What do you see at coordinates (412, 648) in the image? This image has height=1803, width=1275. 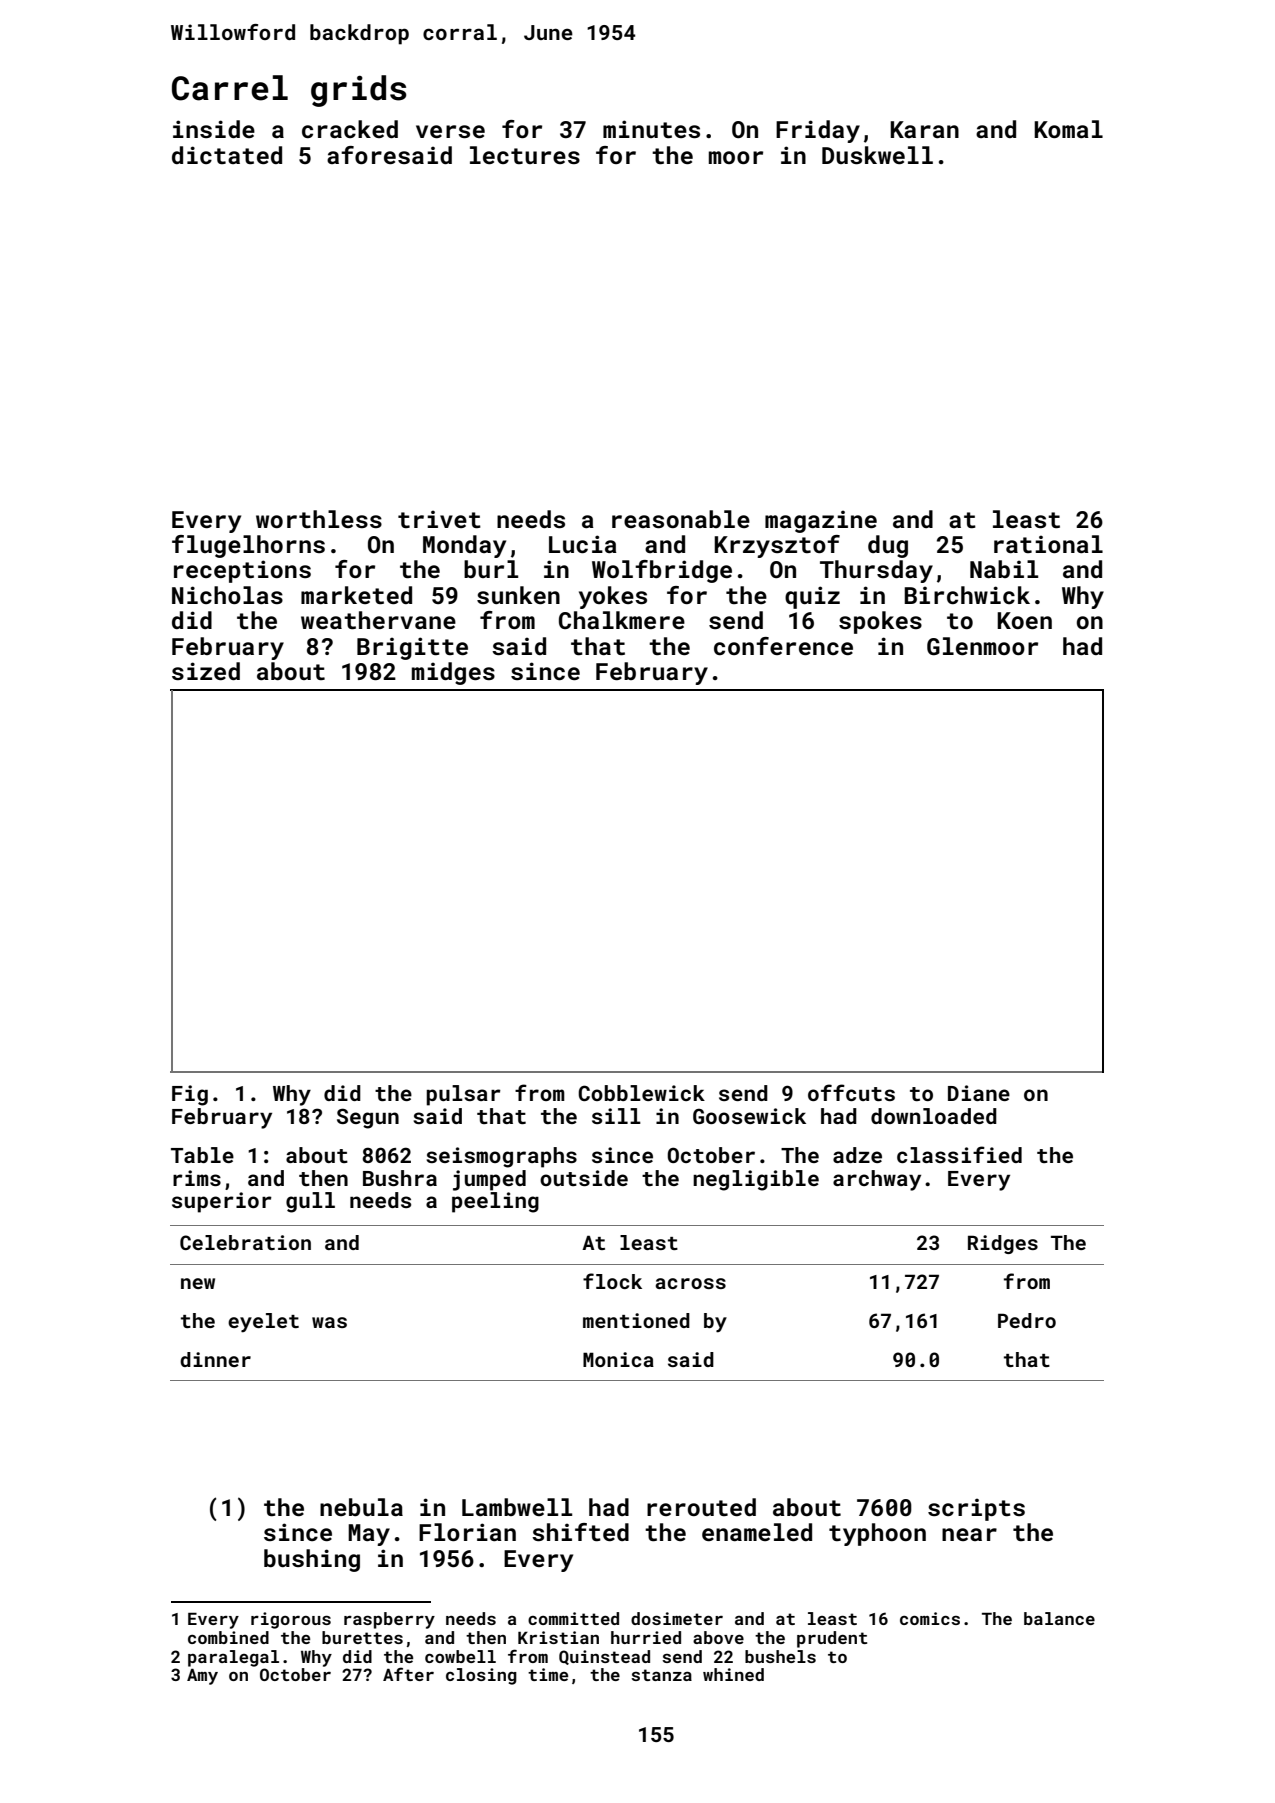 I see `Brigitte` at bounding box center [412, 648].
